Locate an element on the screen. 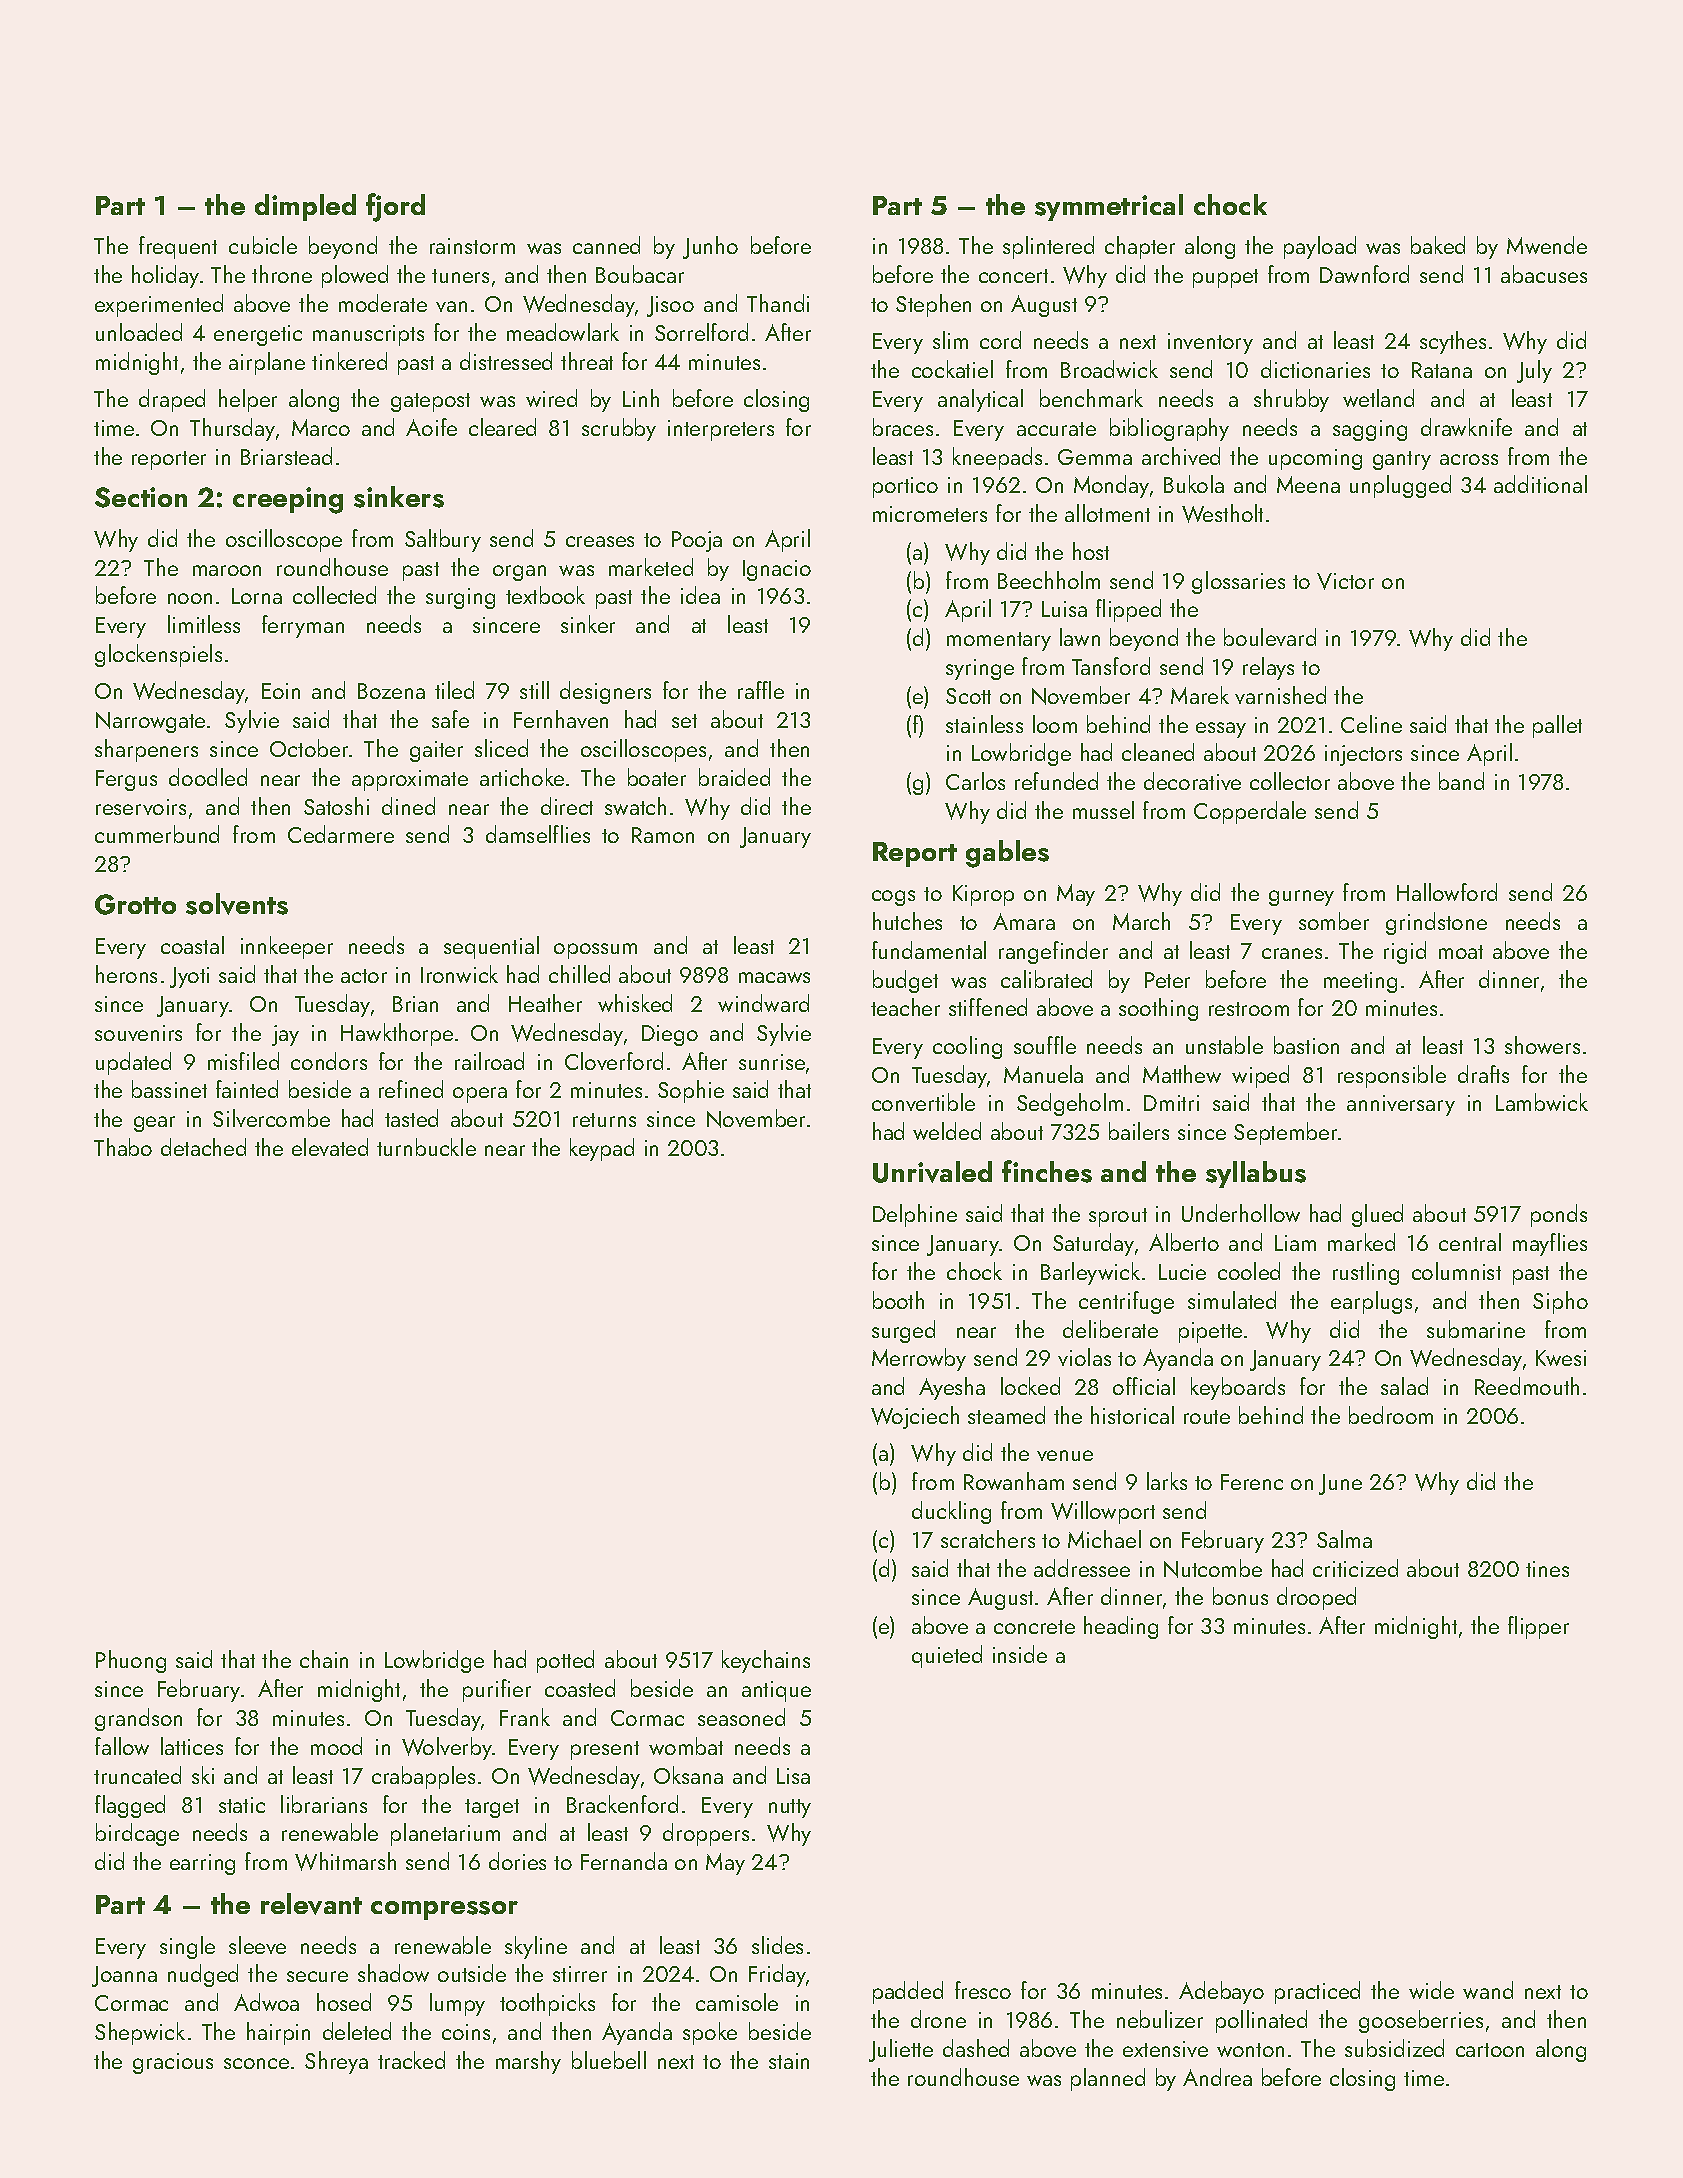 Image resolution: width=1683 pixels, height=2178 pixels. sleeve is located at coordinates (257, 1945).
